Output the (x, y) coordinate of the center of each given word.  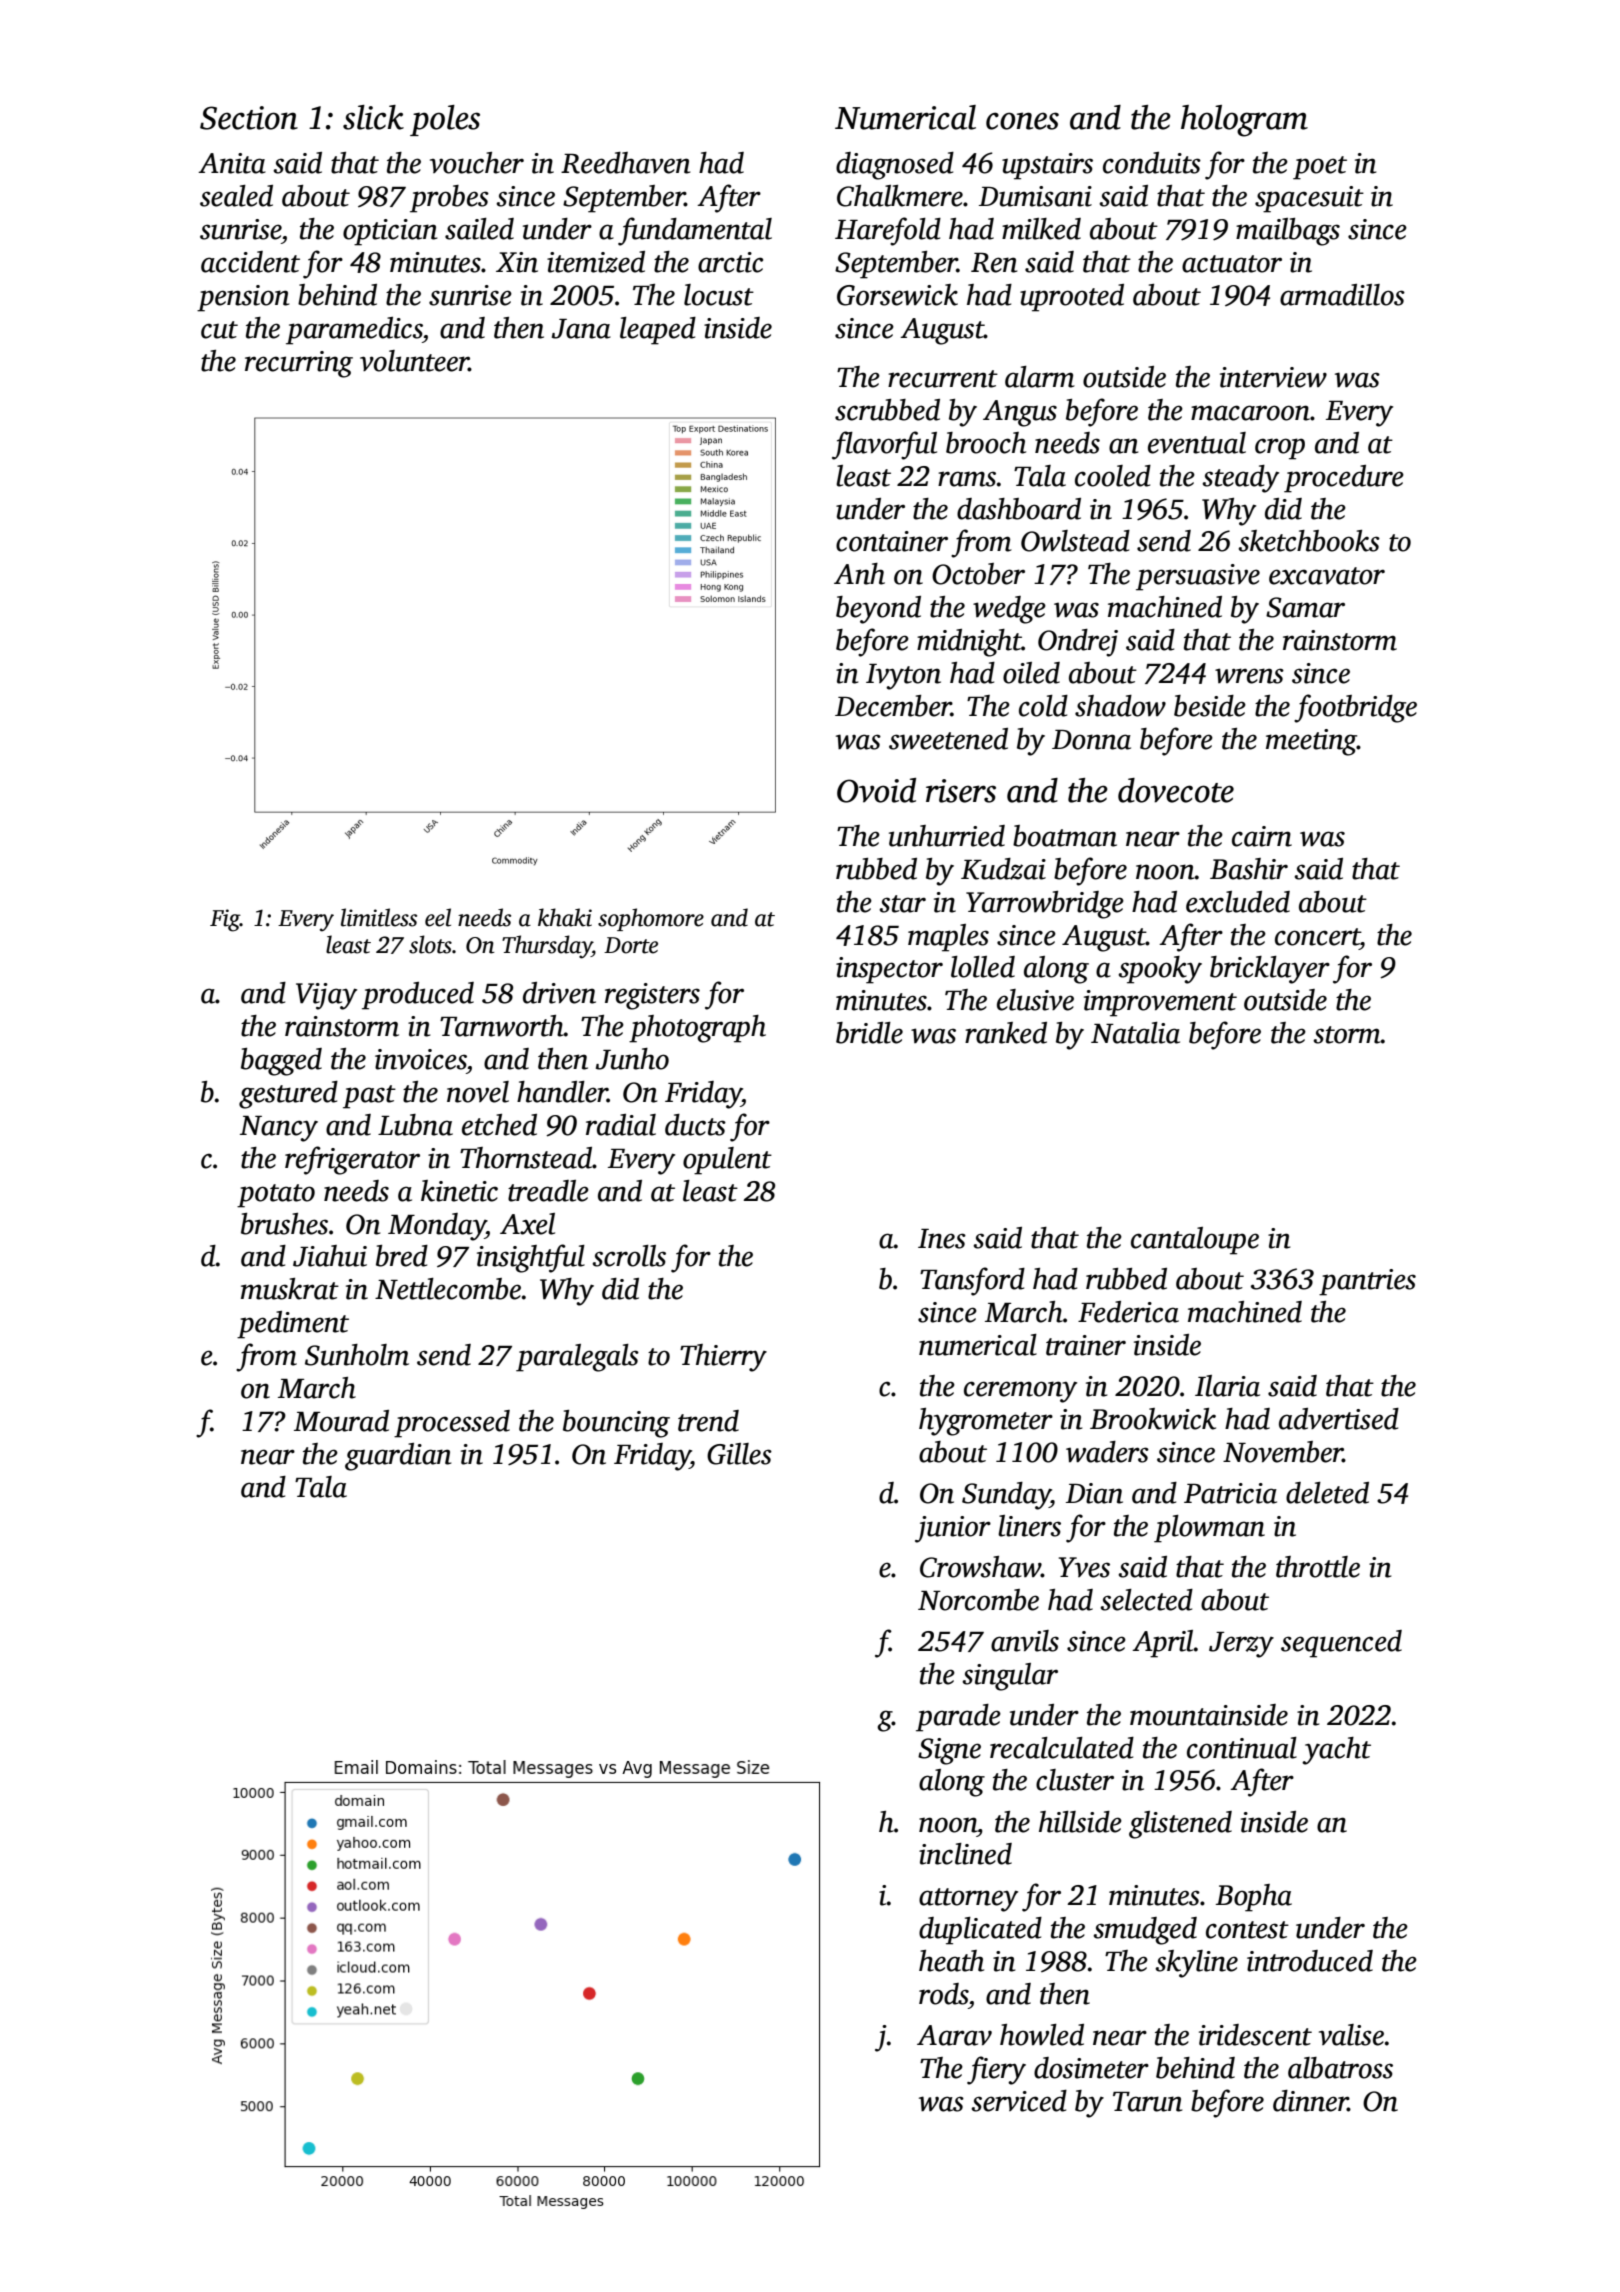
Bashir (1249, 869)
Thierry (723, 1358)
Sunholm (357, 1355)
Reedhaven (625, 163)
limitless (379, 917)
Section (249, 118)
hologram (1244, 121)
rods (943, 1994)
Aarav (954, 2035)
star (902, 904)
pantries (1367, 1282)
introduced (1310, 1961)
